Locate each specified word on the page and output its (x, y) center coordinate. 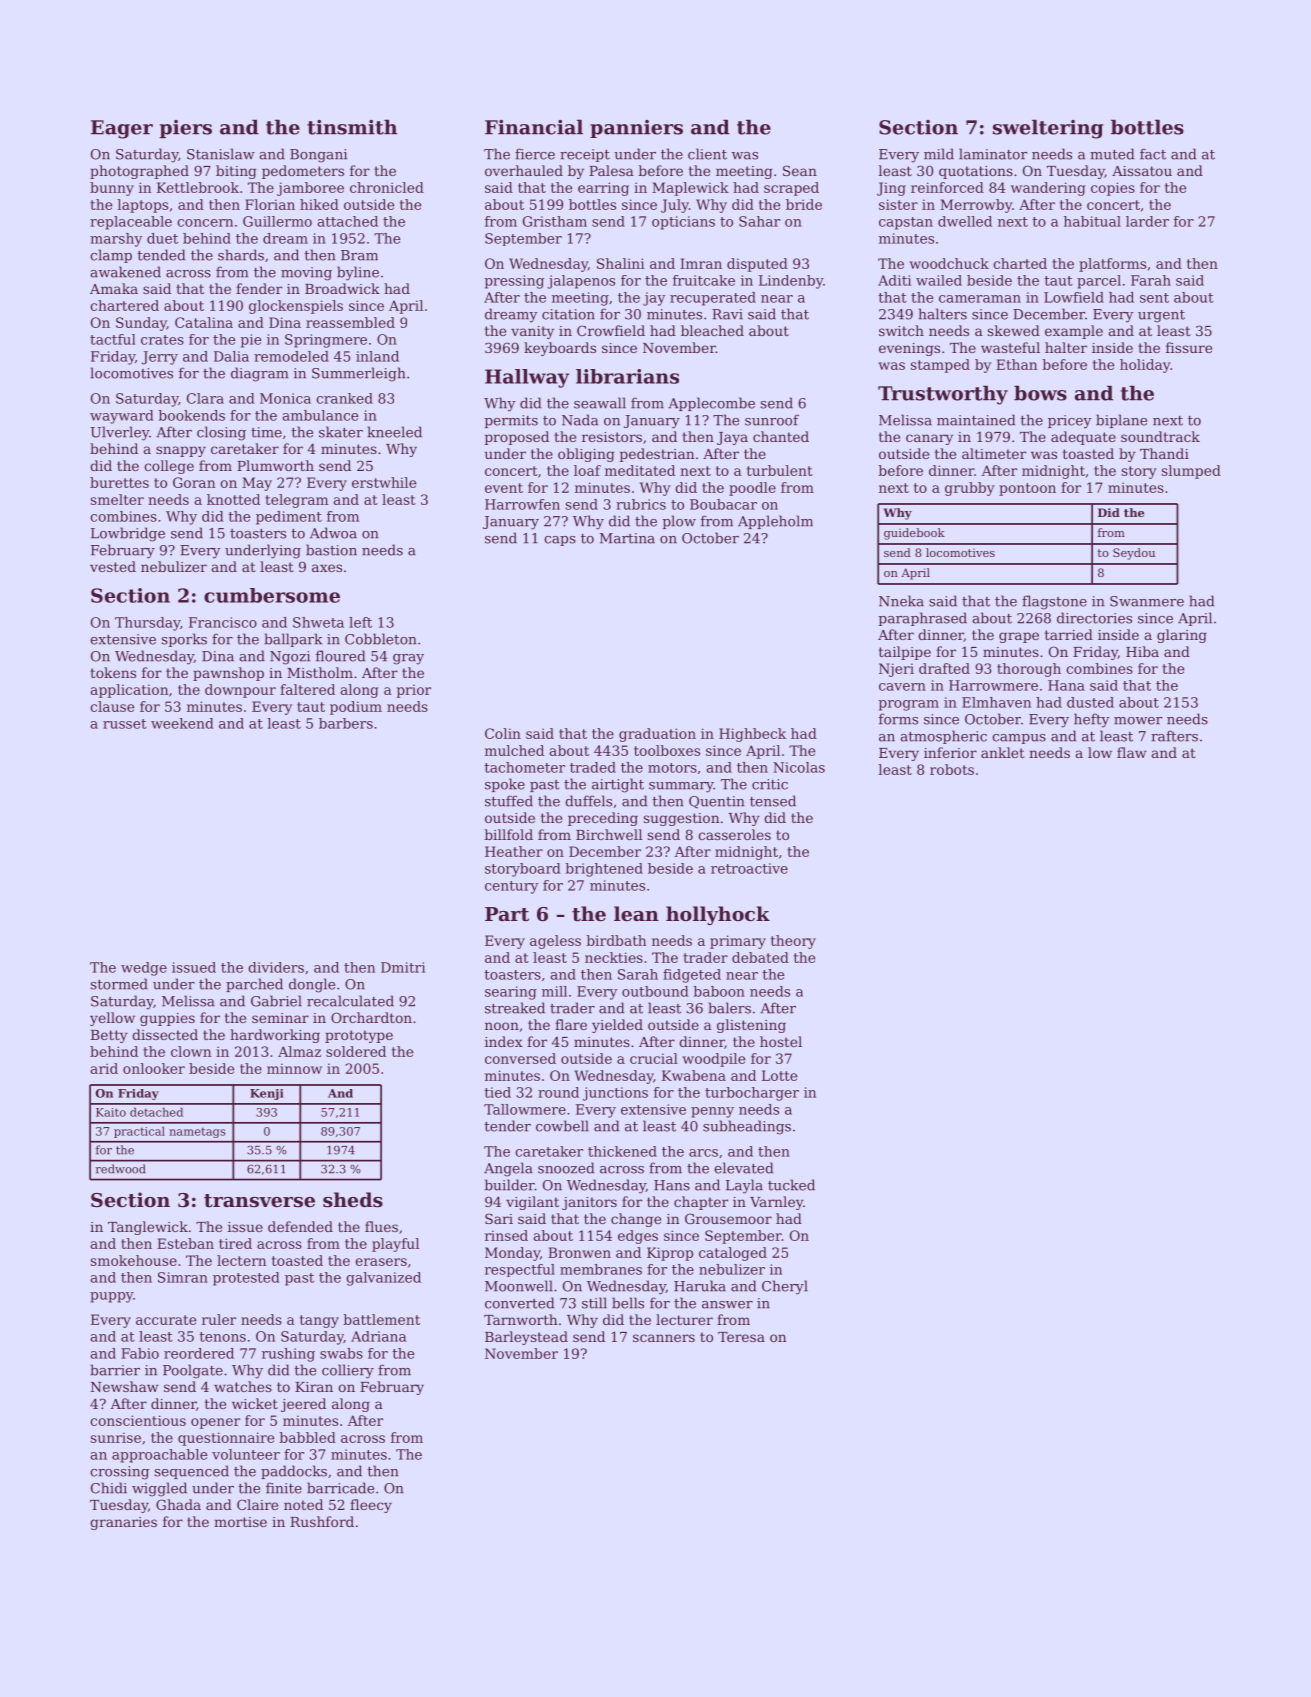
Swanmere (1147, 601)
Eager (122, 129)
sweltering (1048, 129)
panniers (636, 129)
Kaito (111, 1112)
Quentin (717, 802)
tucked (791, 1185)
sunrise (116, 1437)
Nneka (901, 601)
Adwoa (333, 533)
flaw (1131, 752)
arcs (703, 1153)
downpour (240, 691)
